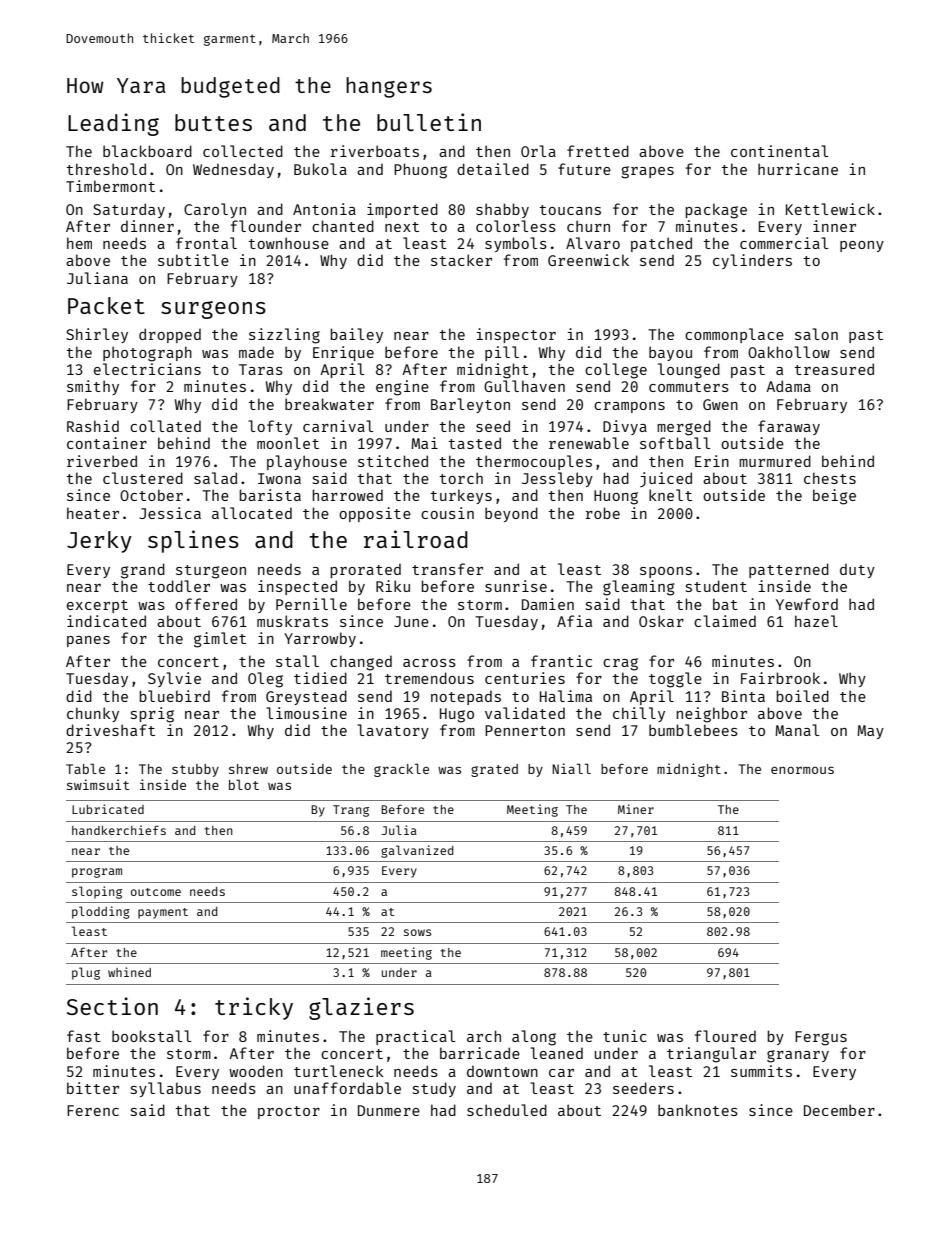  Describe the element at coordinates (752, 261) in the image. I see `cylinders` at that location.
